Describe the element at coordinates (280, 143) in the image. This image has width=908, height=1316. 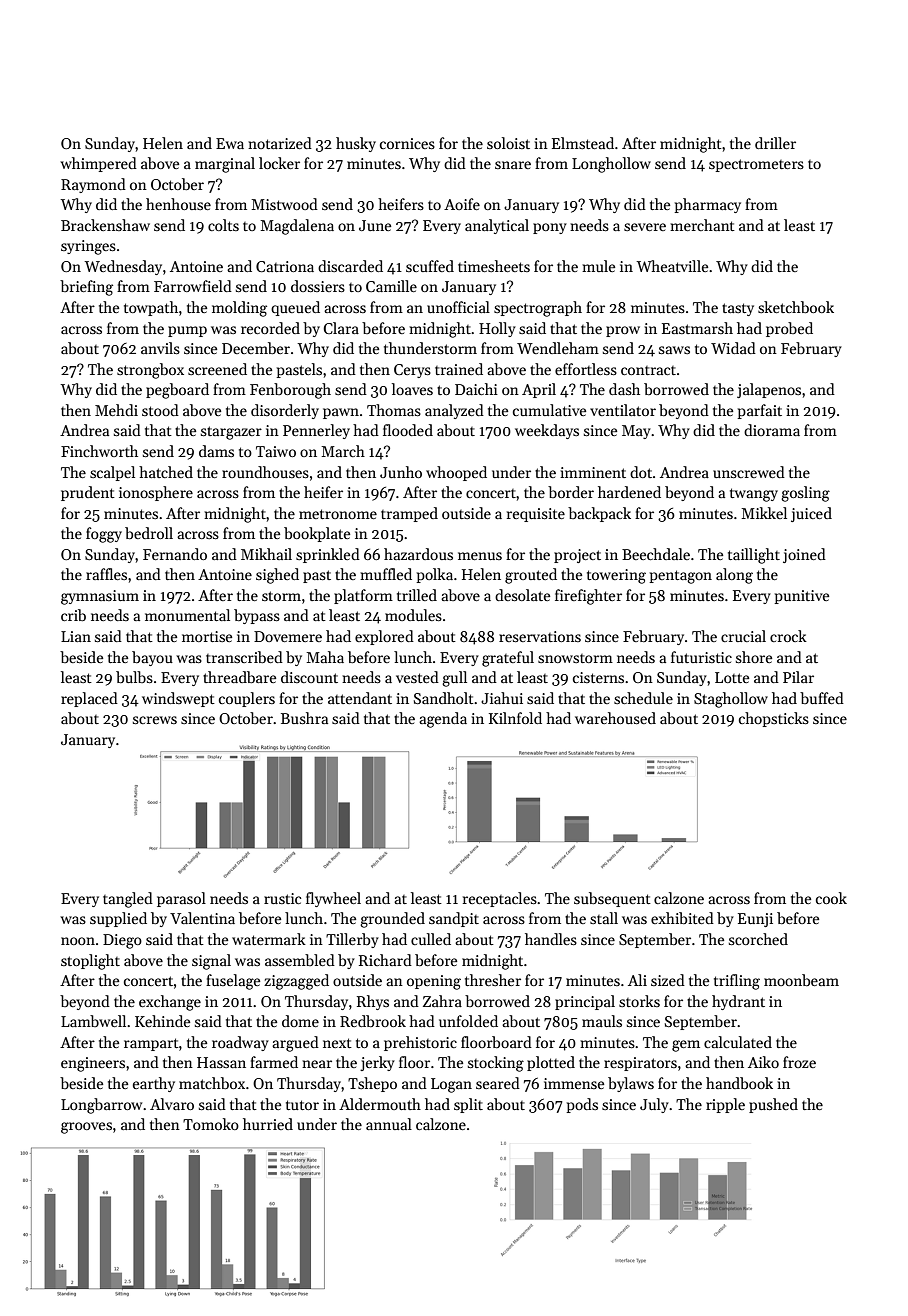
I see `notarized` at that location.
